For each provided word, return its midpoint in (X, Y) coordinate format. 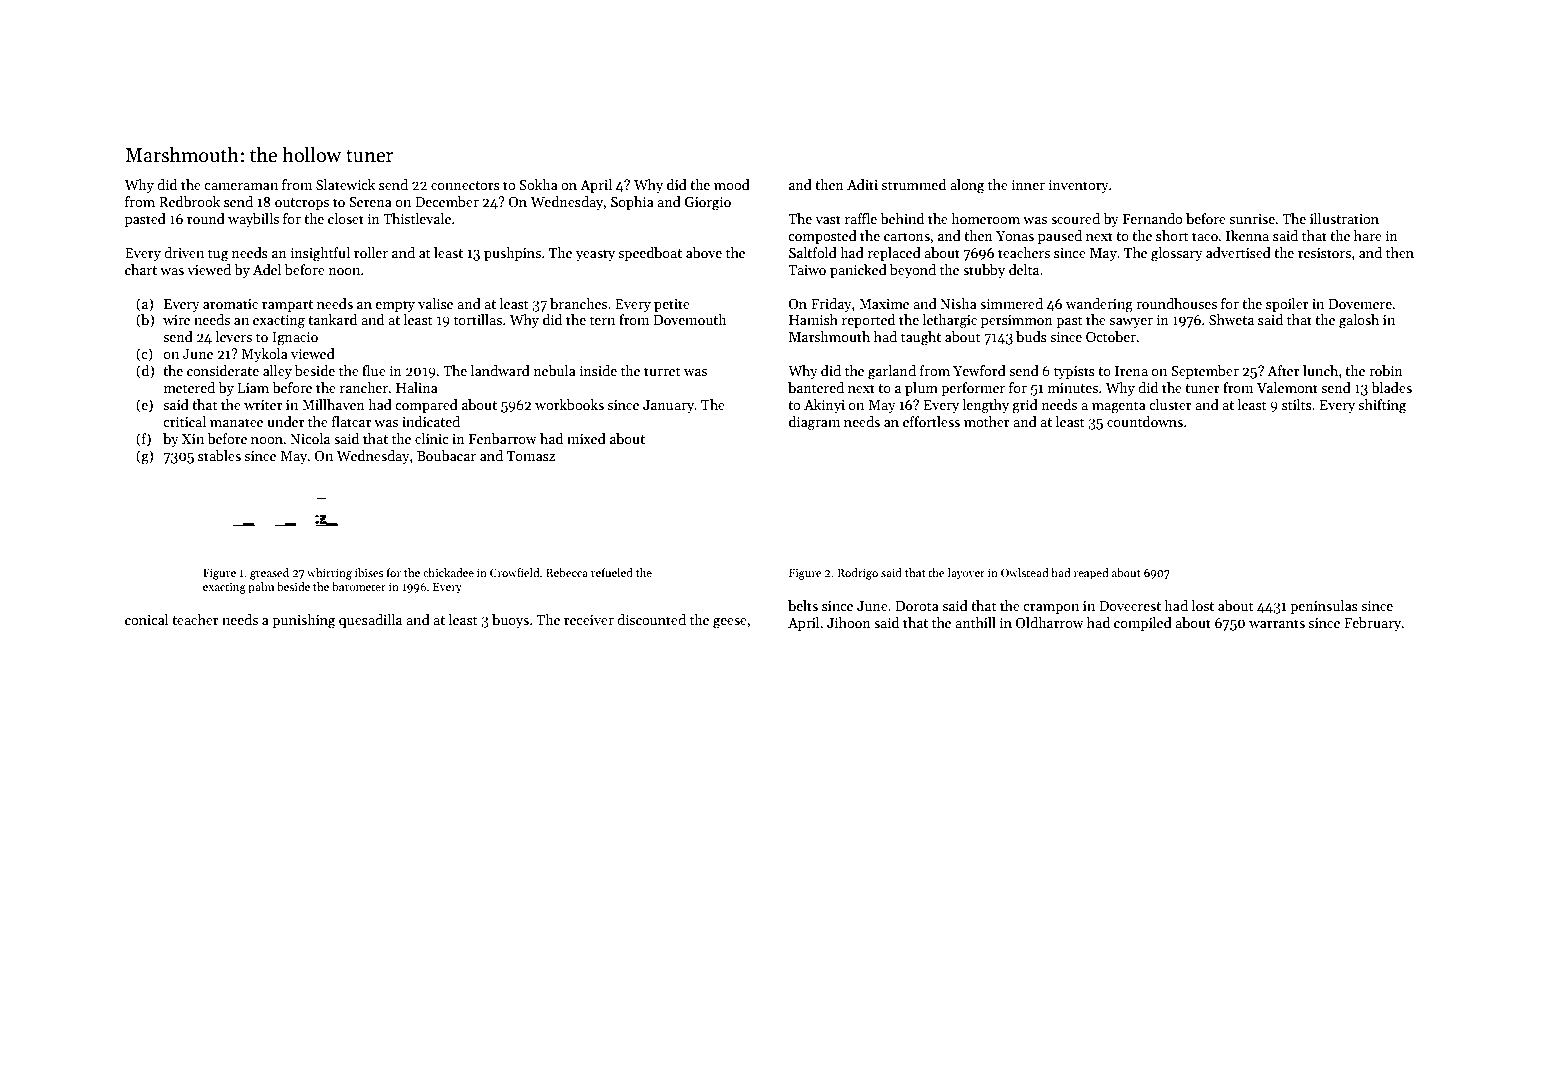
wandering (1099, 305)
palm (261, 588)
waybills (253, 220)
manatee (236, 422)
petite (672, 305)
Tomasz (531, 456)
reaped (1091, 574)
